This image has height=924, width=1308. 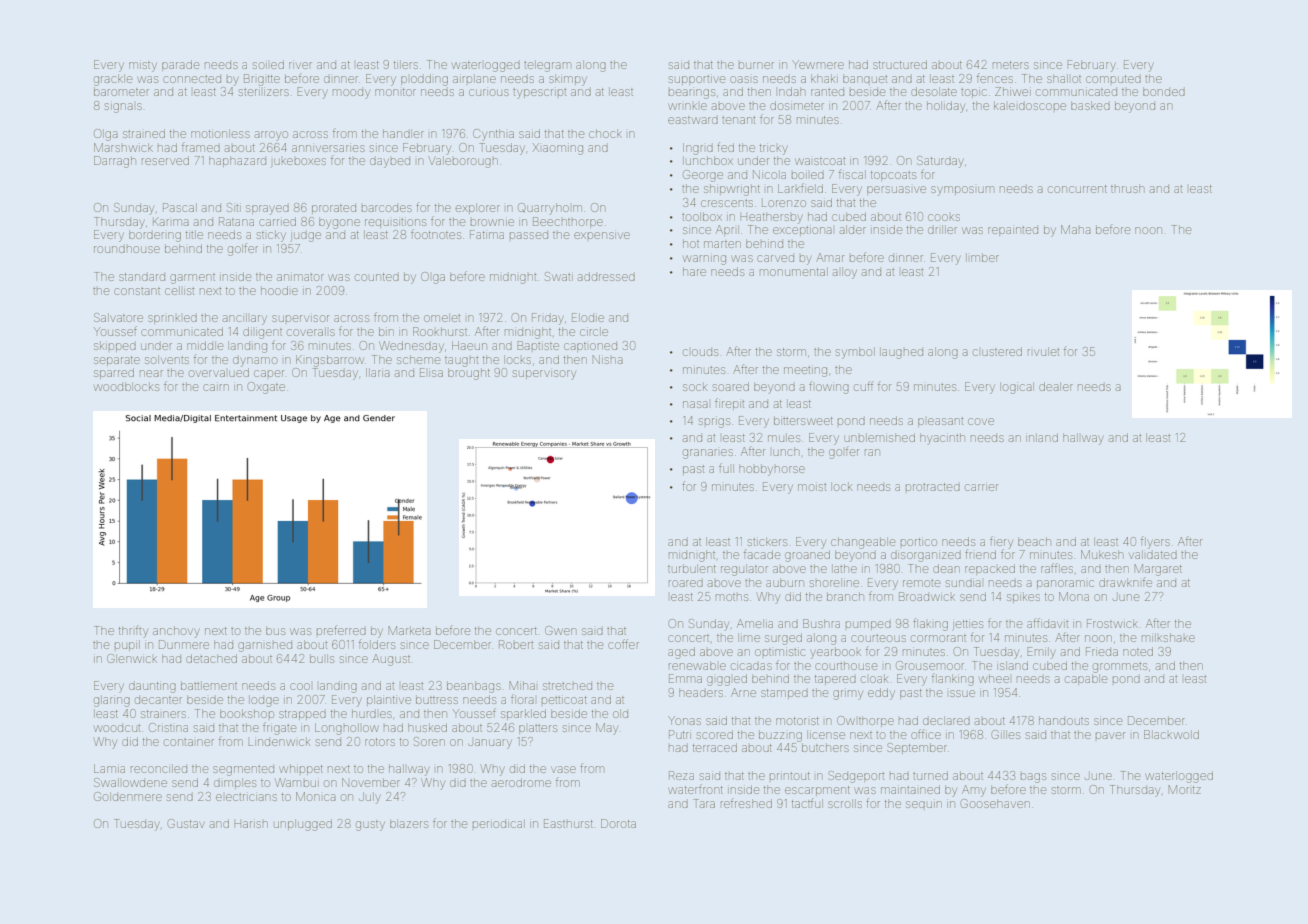 I want to click on laughed, so click(x=901, y=353).
